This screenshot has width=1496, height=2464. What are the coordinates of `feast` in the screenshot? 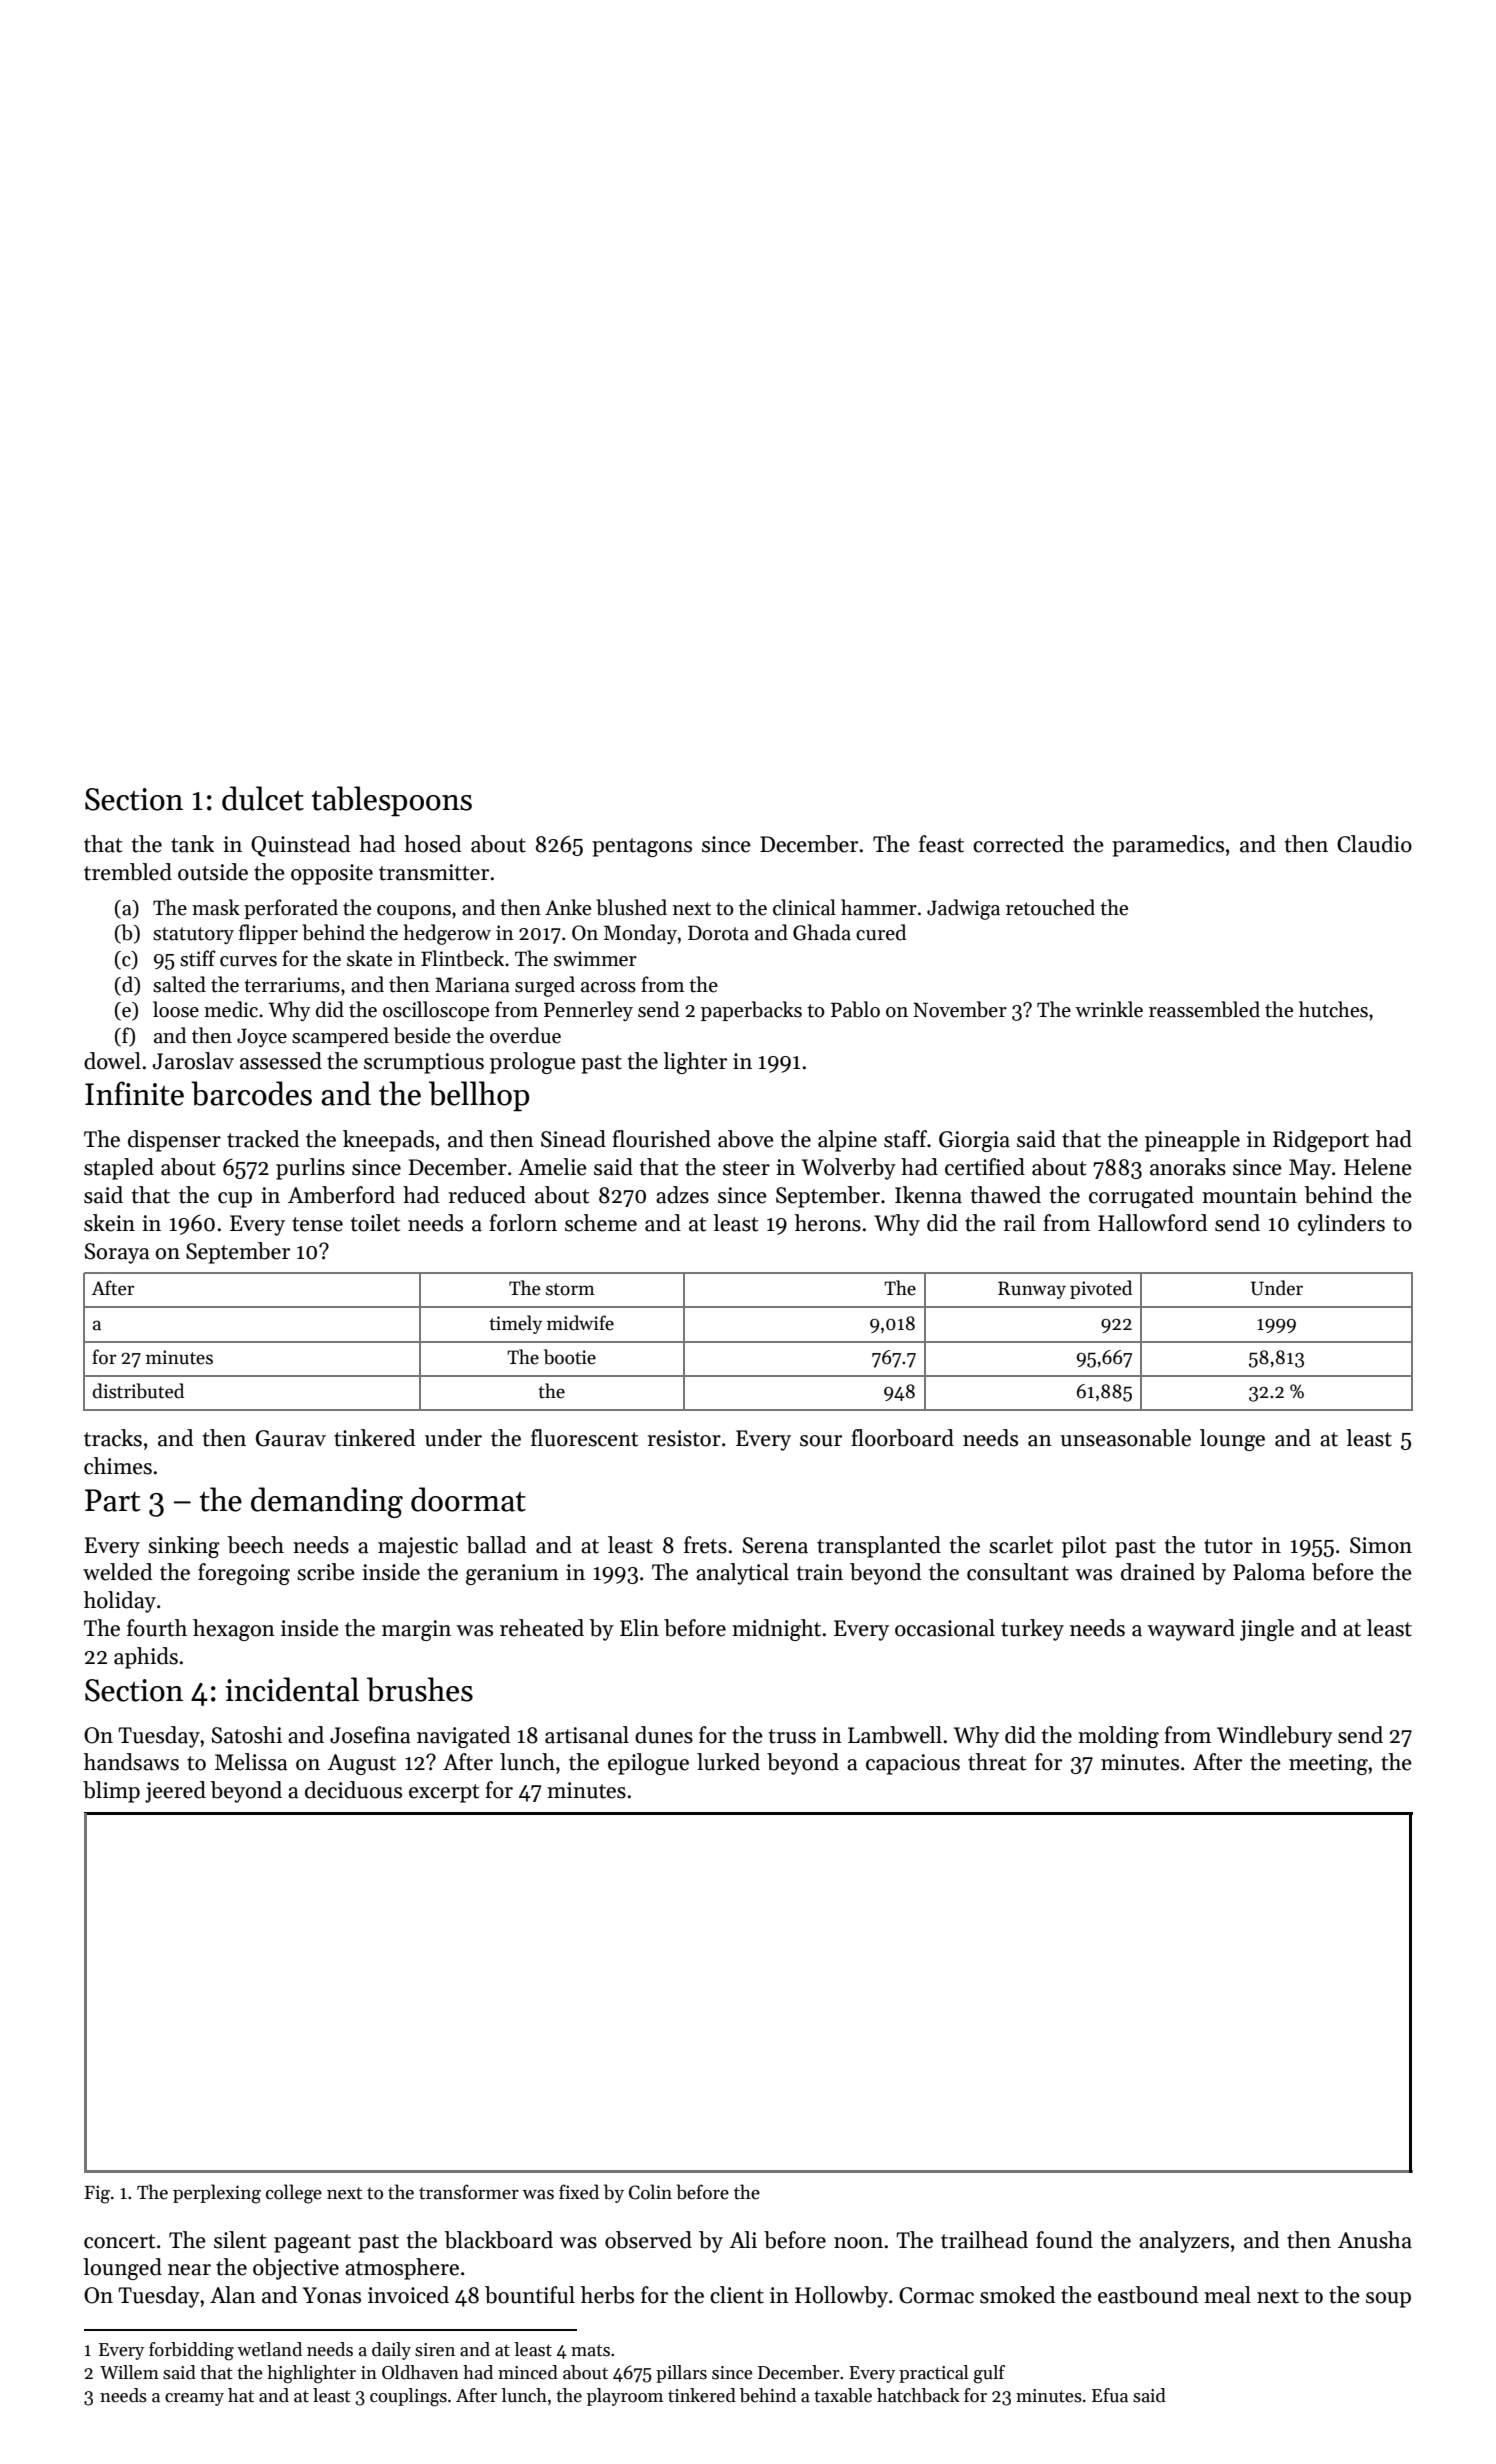 It's located at (941, 844).
